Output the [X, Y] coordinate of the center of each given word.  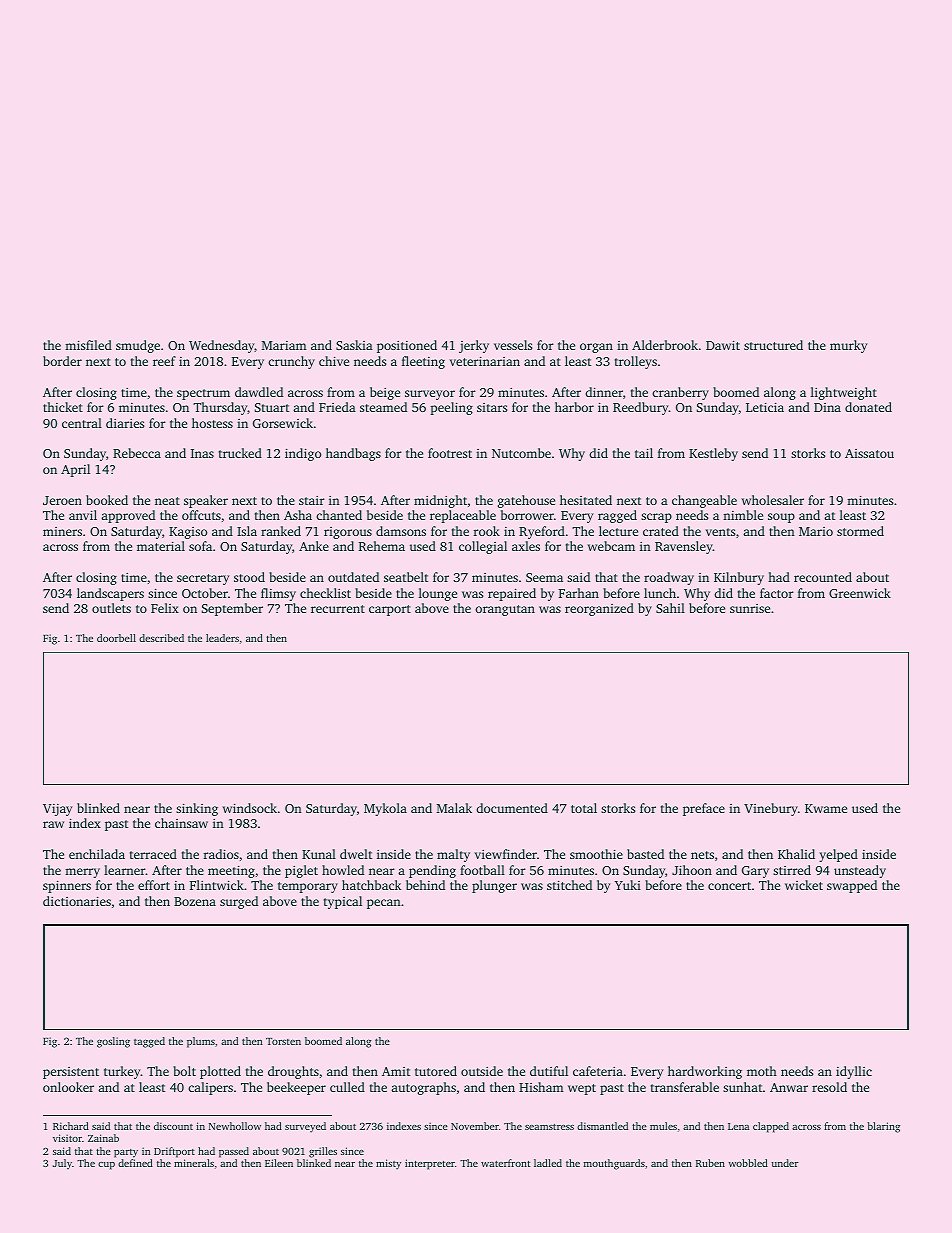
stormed [860, 531]
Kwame [826, 808]
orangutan [505, 610]
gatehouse [526, 501]
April [75, 470]
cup [106, 1166]
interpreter [430, 1164]
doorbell [116, 638]
